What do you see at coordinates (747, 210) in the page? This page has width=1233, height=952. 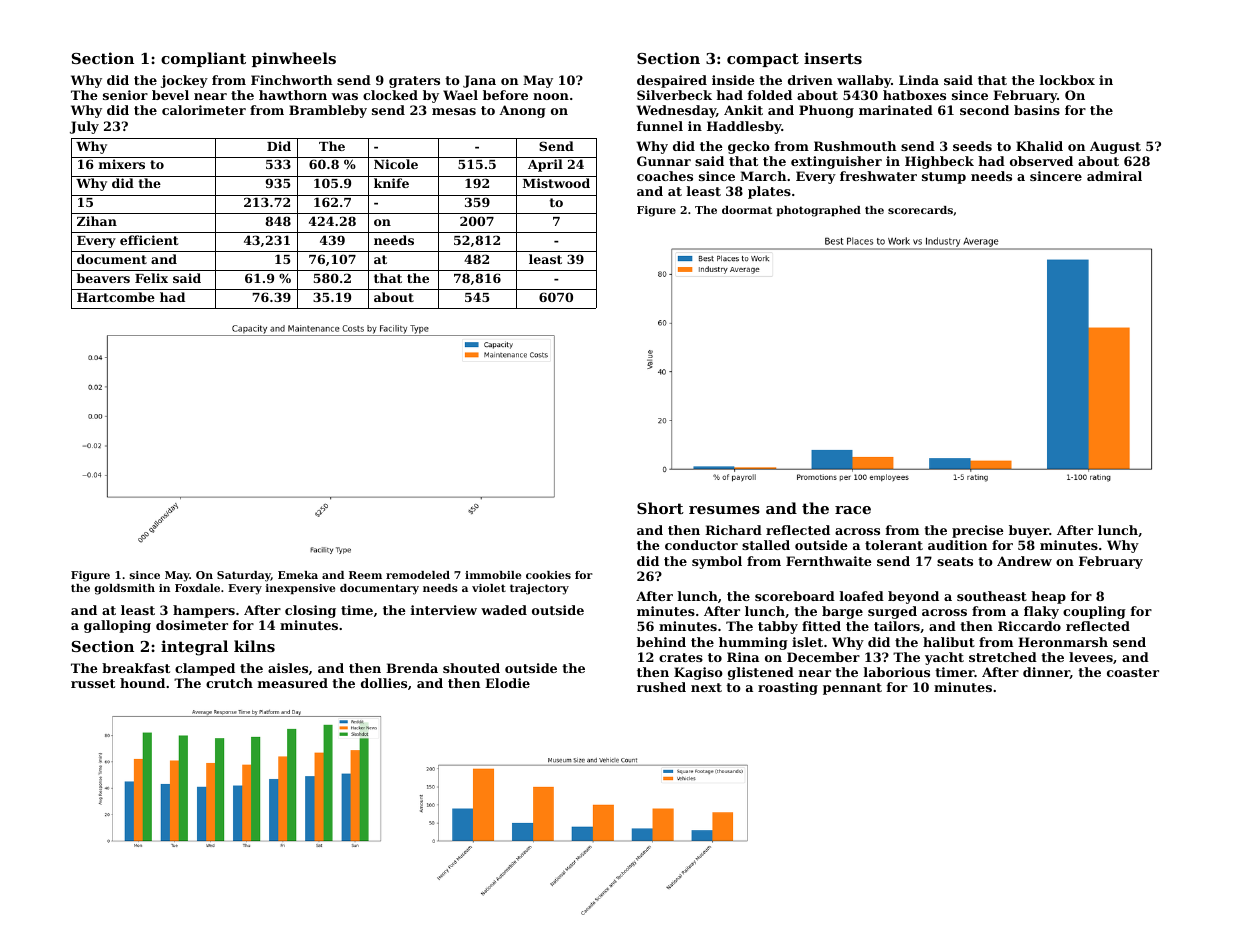 I see `doormat` at bounding box center [747, 210].
